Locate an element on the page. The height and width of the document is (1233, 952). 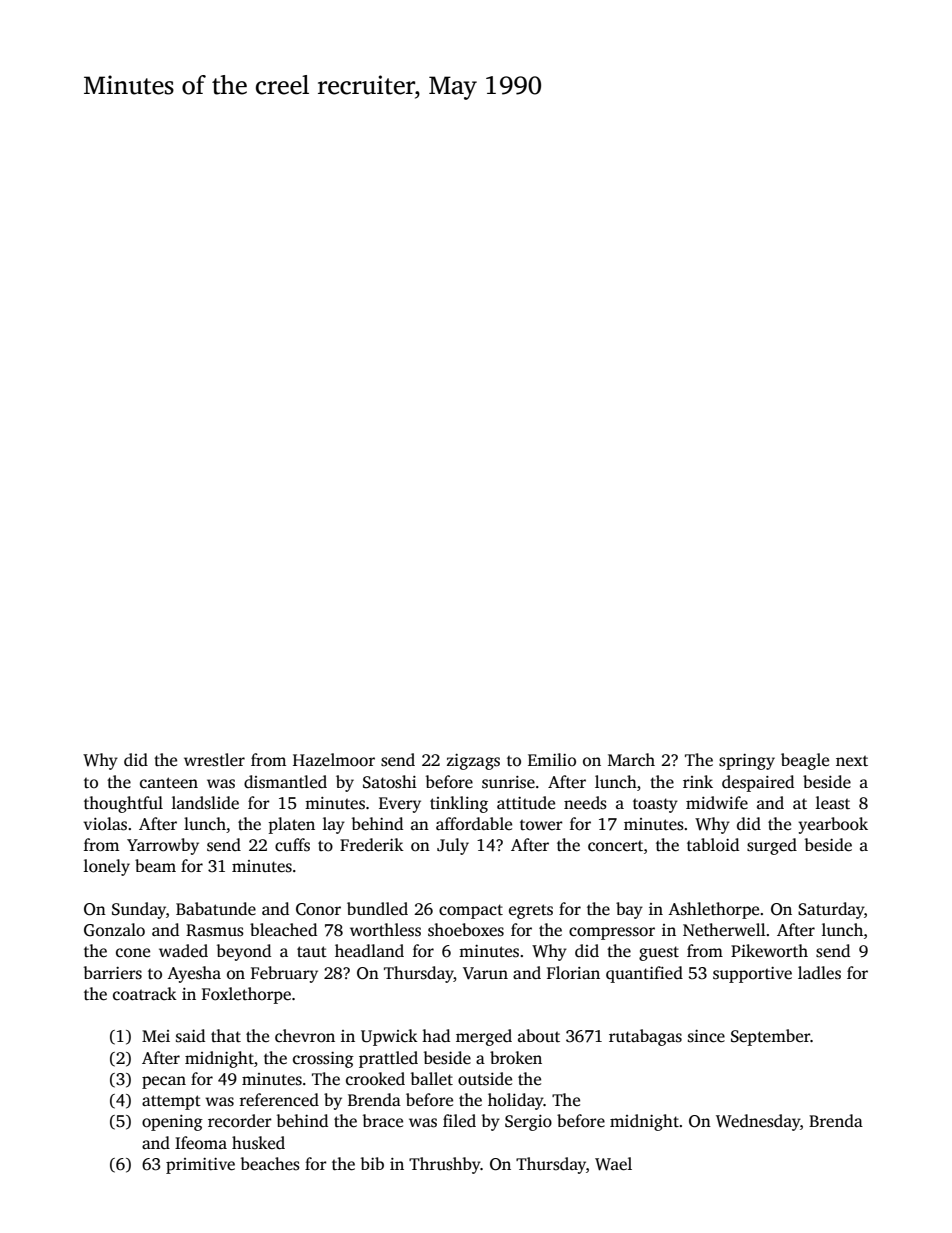
Florian is located at coordinates (573, 973).
